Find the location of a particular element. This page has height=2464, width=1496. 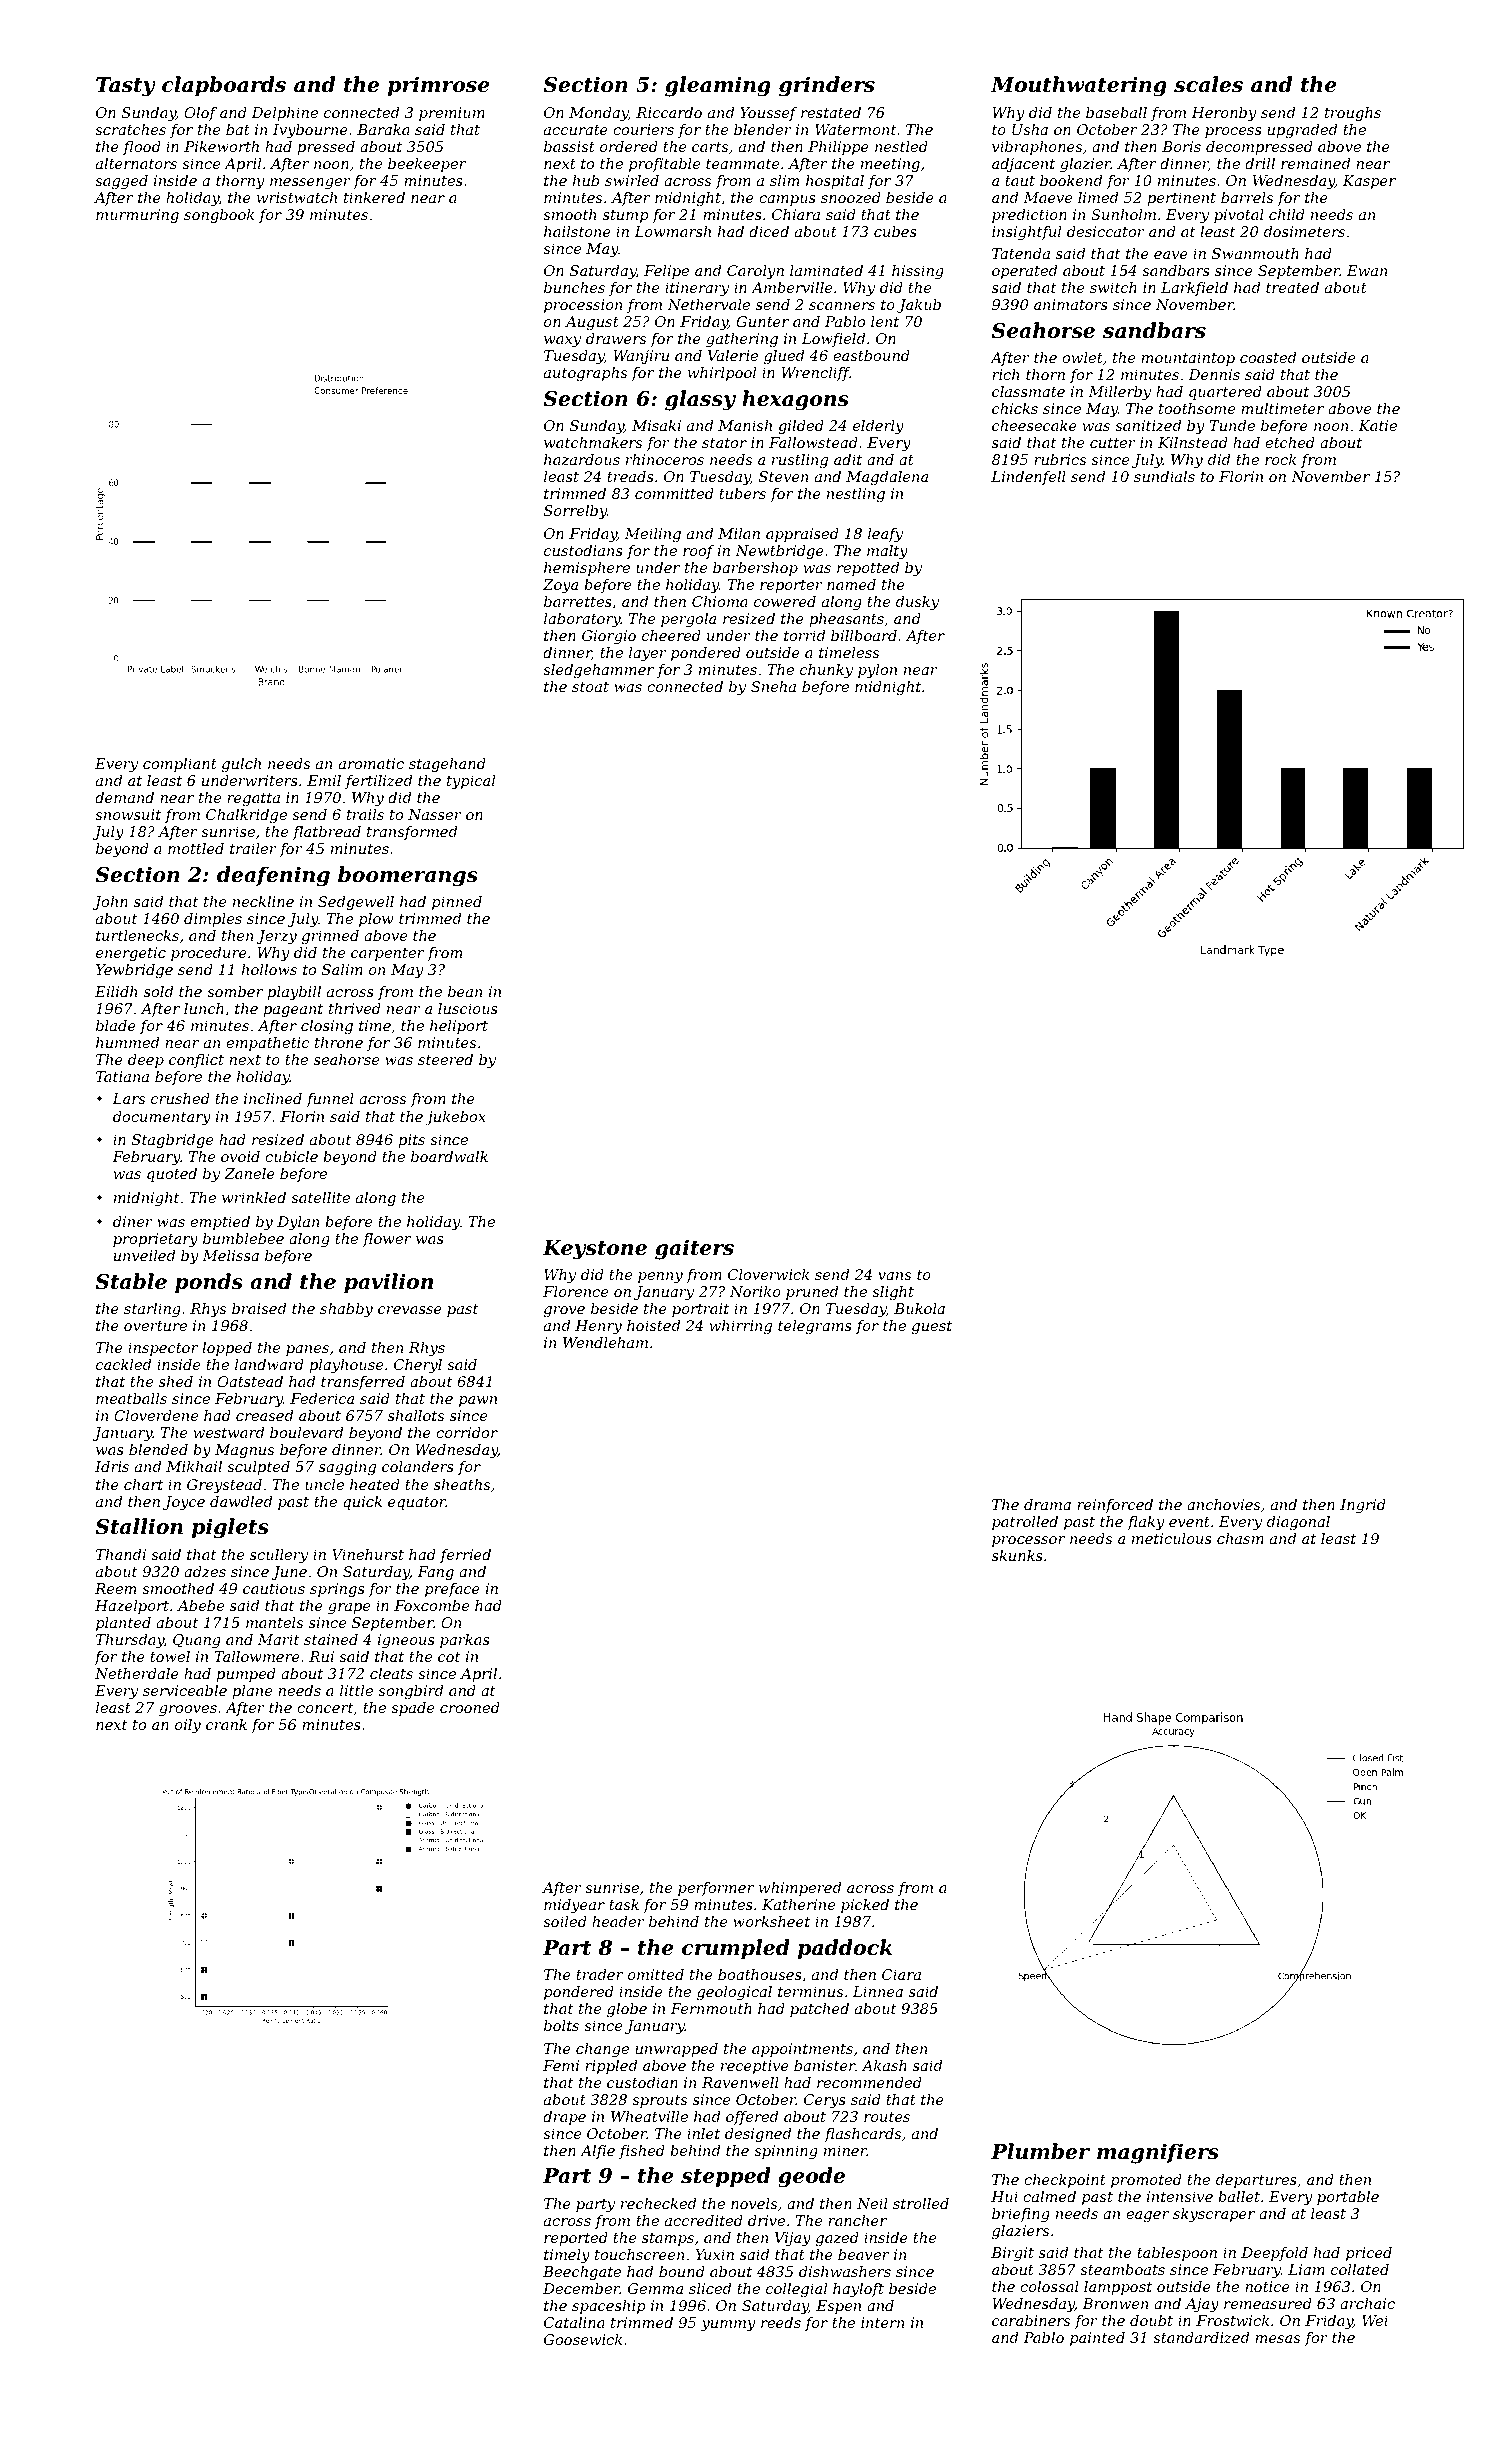

Cloverwick is located at coordinates (768, 1274).
